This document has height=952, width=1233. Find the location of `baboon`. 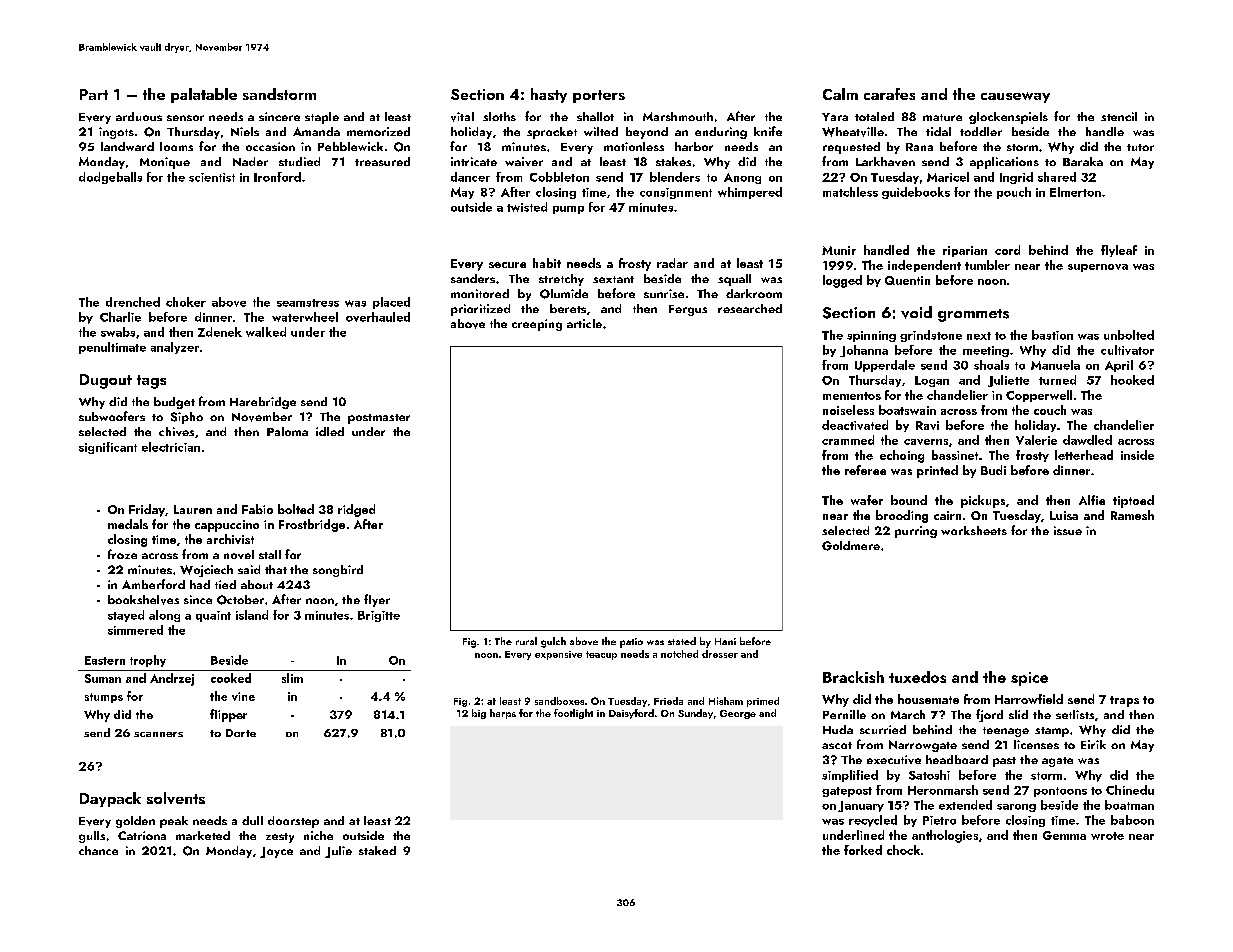

baboon is located at coordinates (1132, 820).
